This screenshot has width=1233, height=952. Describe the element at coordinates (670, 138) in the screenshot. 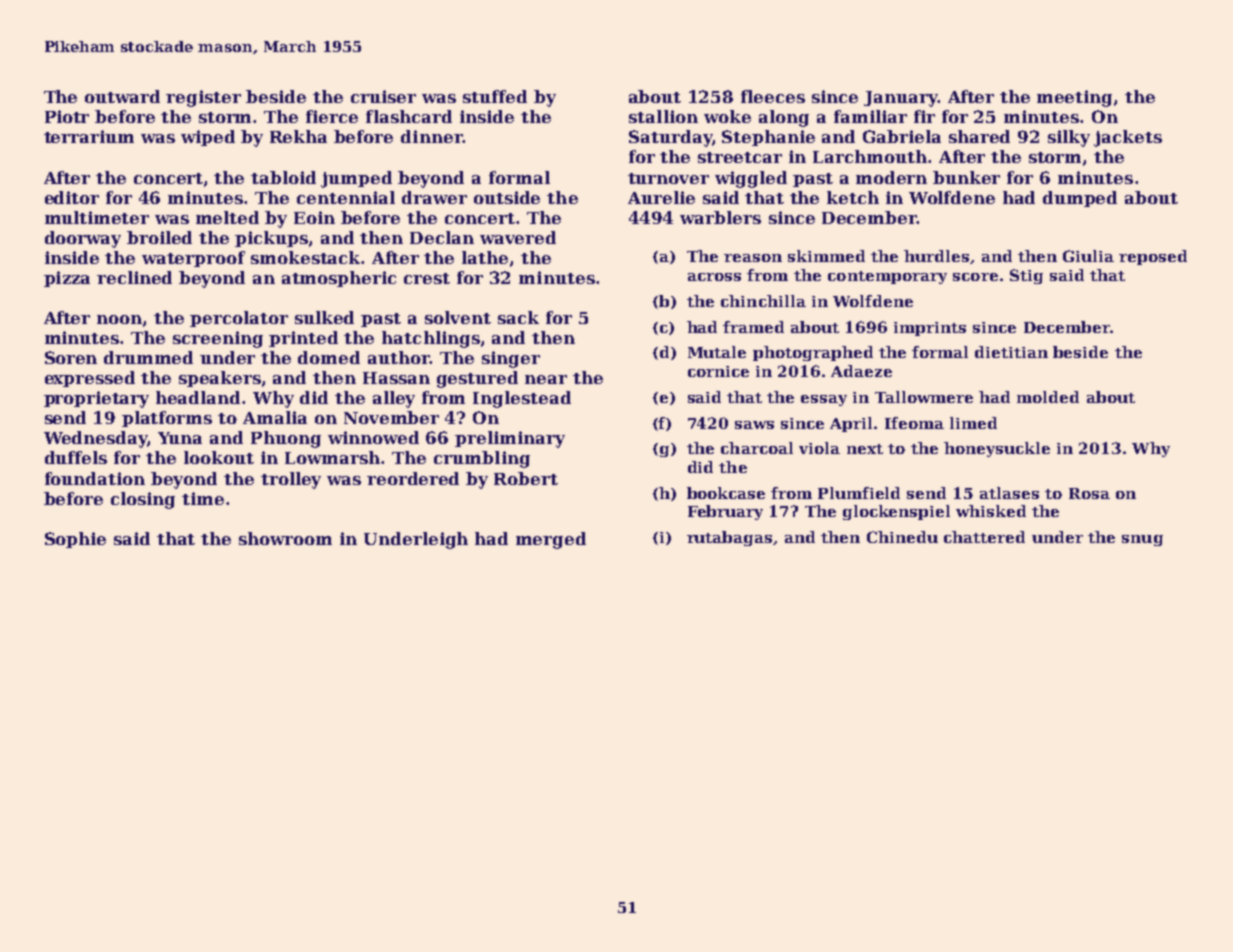

I see `Saturday` at that location.
